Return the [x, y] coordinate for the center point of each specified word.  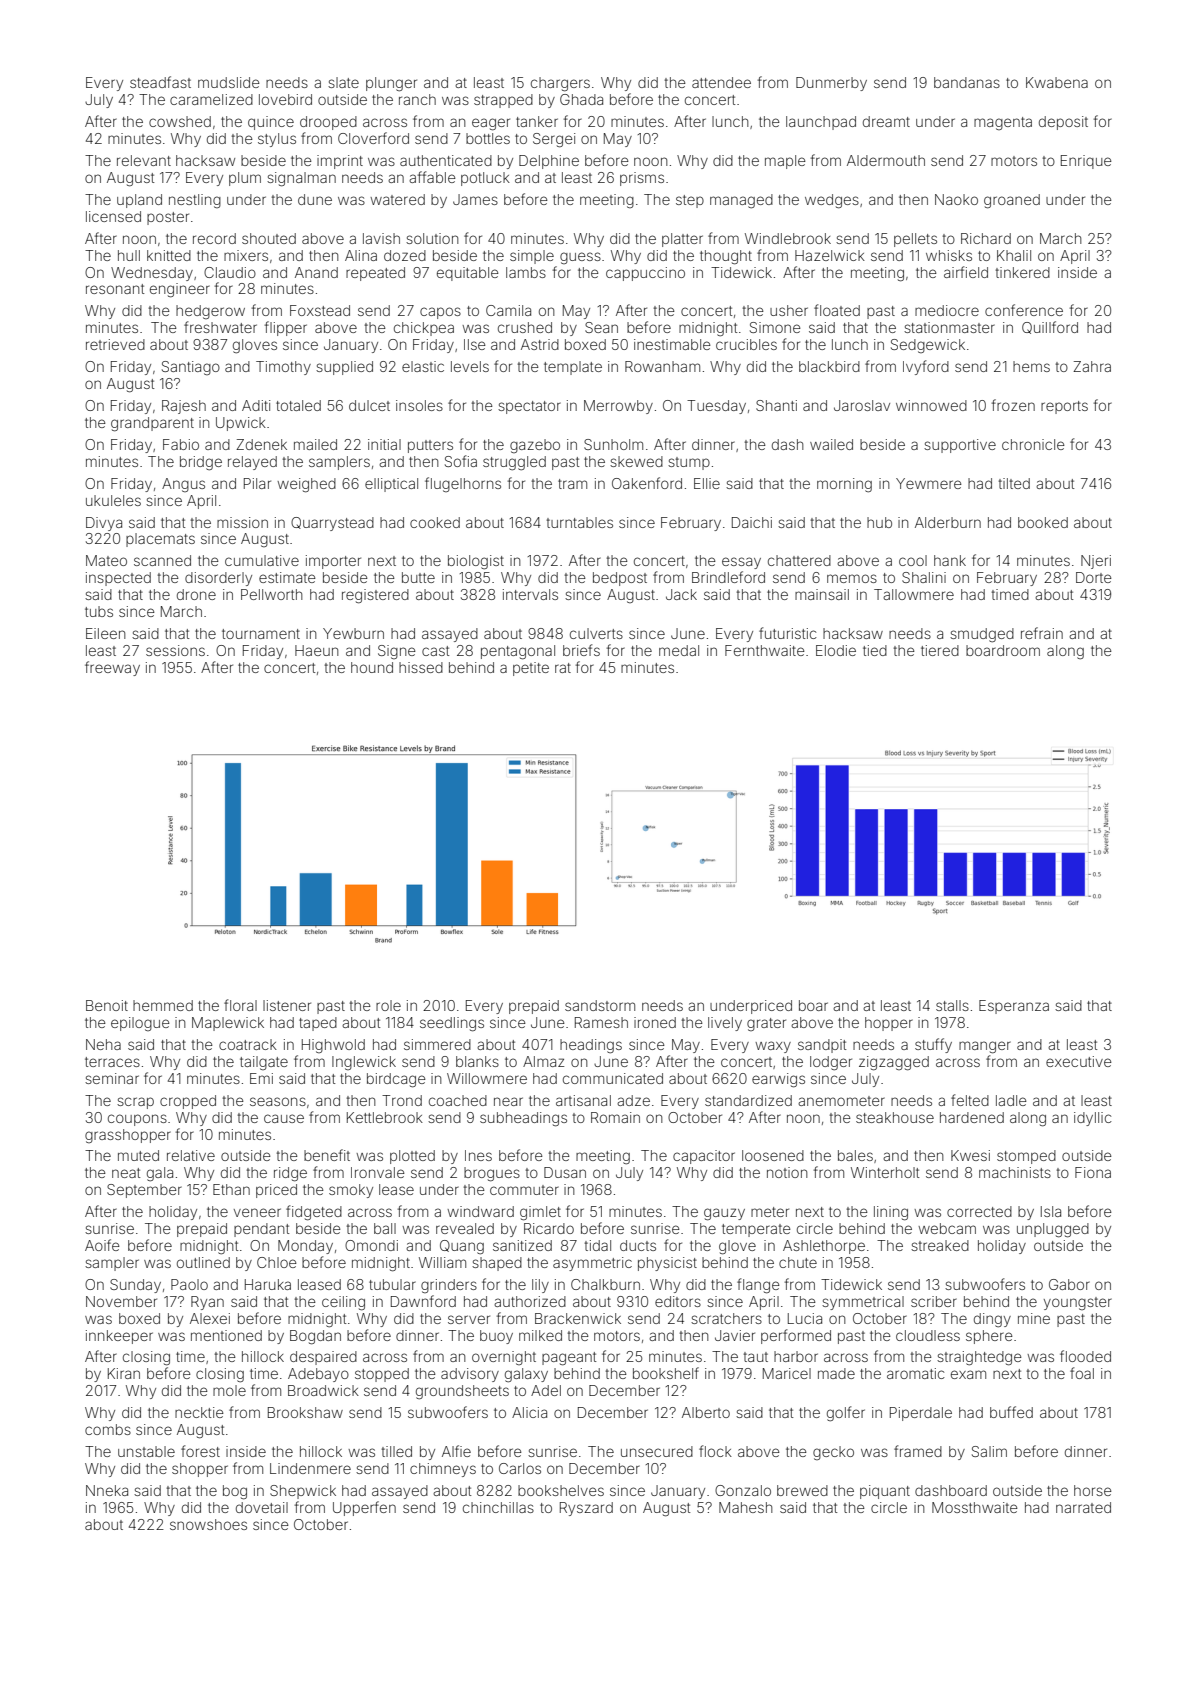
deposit [1063, 123]
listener [287, 1005]
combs [108, 1429]
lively [725, 1024]
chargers [560, 84]
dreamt [886, 121]
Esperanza [1014, 1007]
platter [682, 240]
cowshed [180, 121]
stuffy [933, 1045]
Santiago [191, 368]
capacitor [704, 1157]
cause [284, 1118]
